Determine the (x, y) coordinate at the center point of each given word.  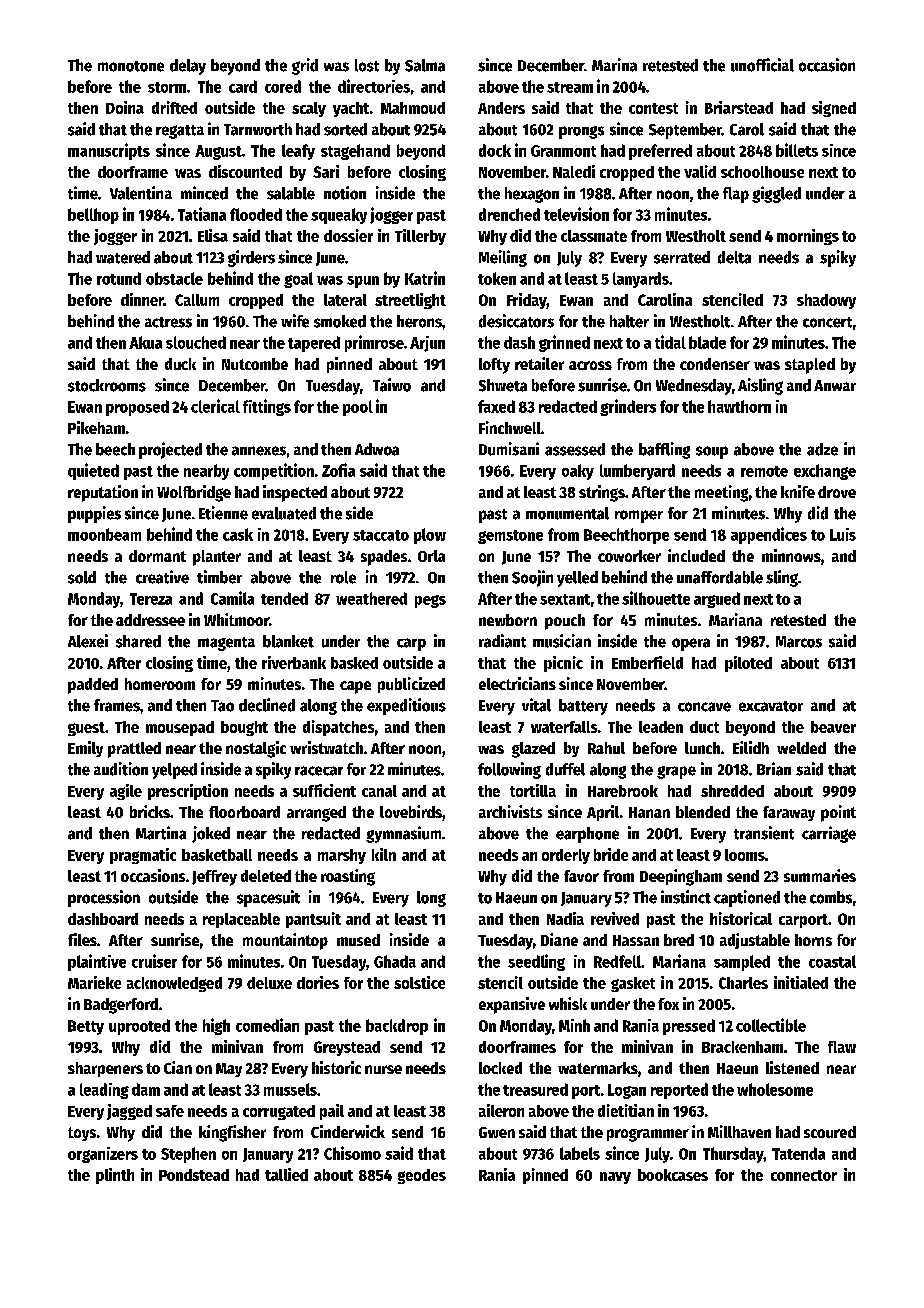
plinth (115, 1176)
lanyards (641, 280)
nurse (383, 1069)
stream (570, 87)
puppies (94, 514)
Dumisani (509, 449)
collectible (771, 1025)
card (243, 86)
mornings (808, 237)
